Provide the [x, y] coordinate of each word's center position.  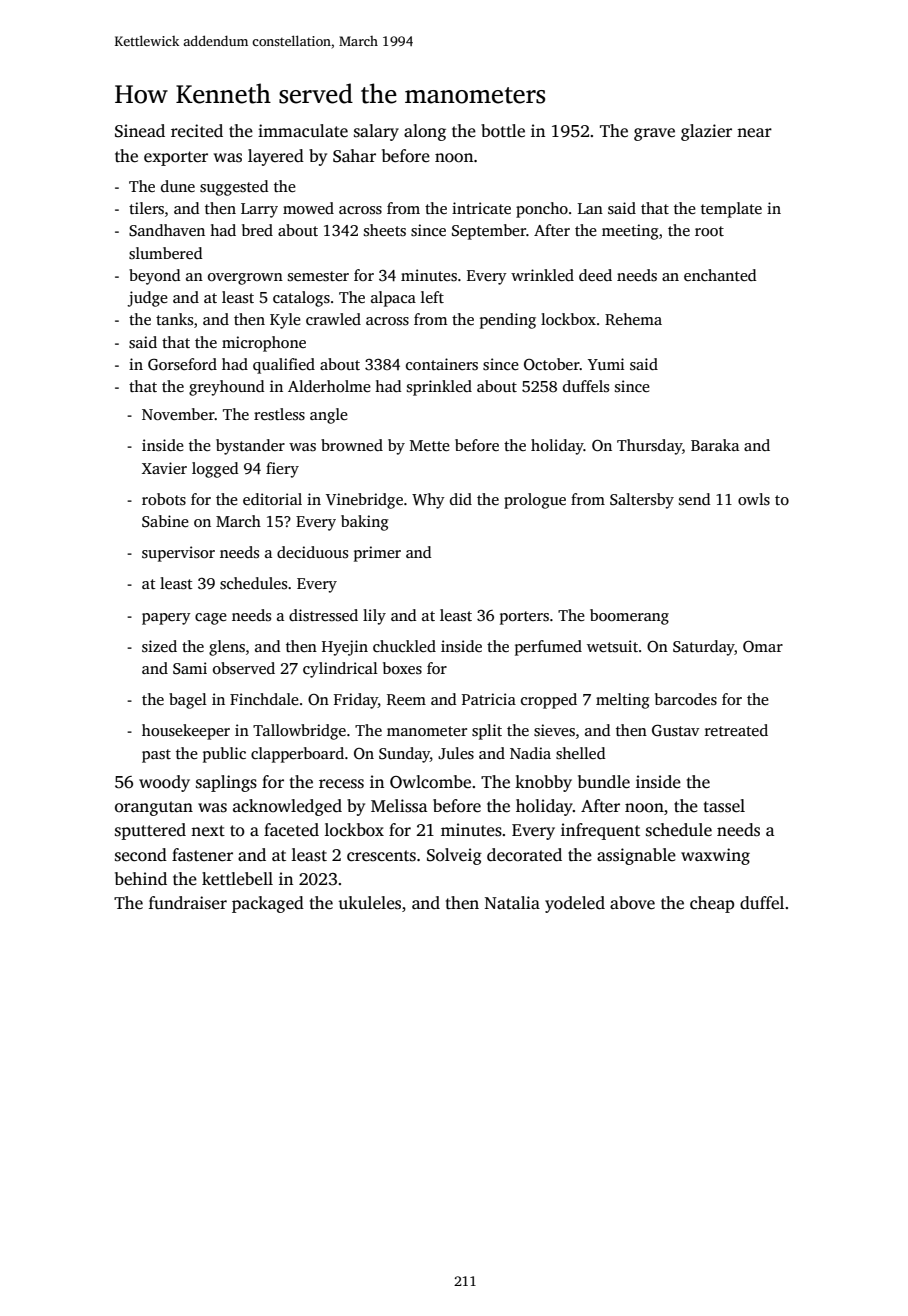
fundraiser [188, 903]
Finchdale [264, 699]
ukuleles [369, 903]
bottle [503, 131]
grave [654, 134]
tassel [724, 806]
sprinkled [439, 388]
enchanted [720, 275]
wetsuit [612, 646]
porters [524, 618]
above [632, 903]
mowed [308, 208]
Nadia [530, 753]
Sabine [165, 521]
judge [147, 299]
